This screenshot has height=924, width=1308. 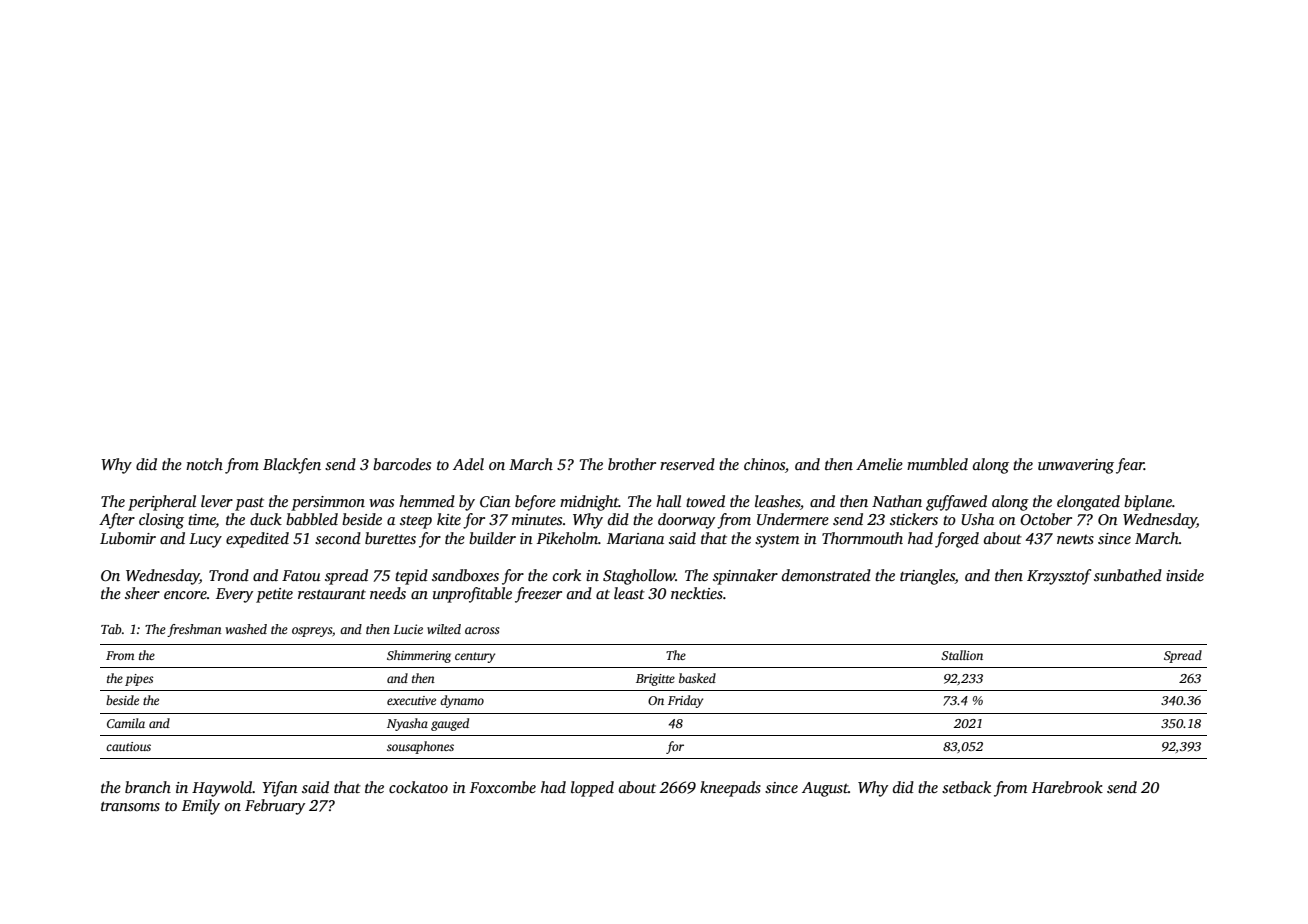 I want to click on Friday, so click(x=685, y=701).
